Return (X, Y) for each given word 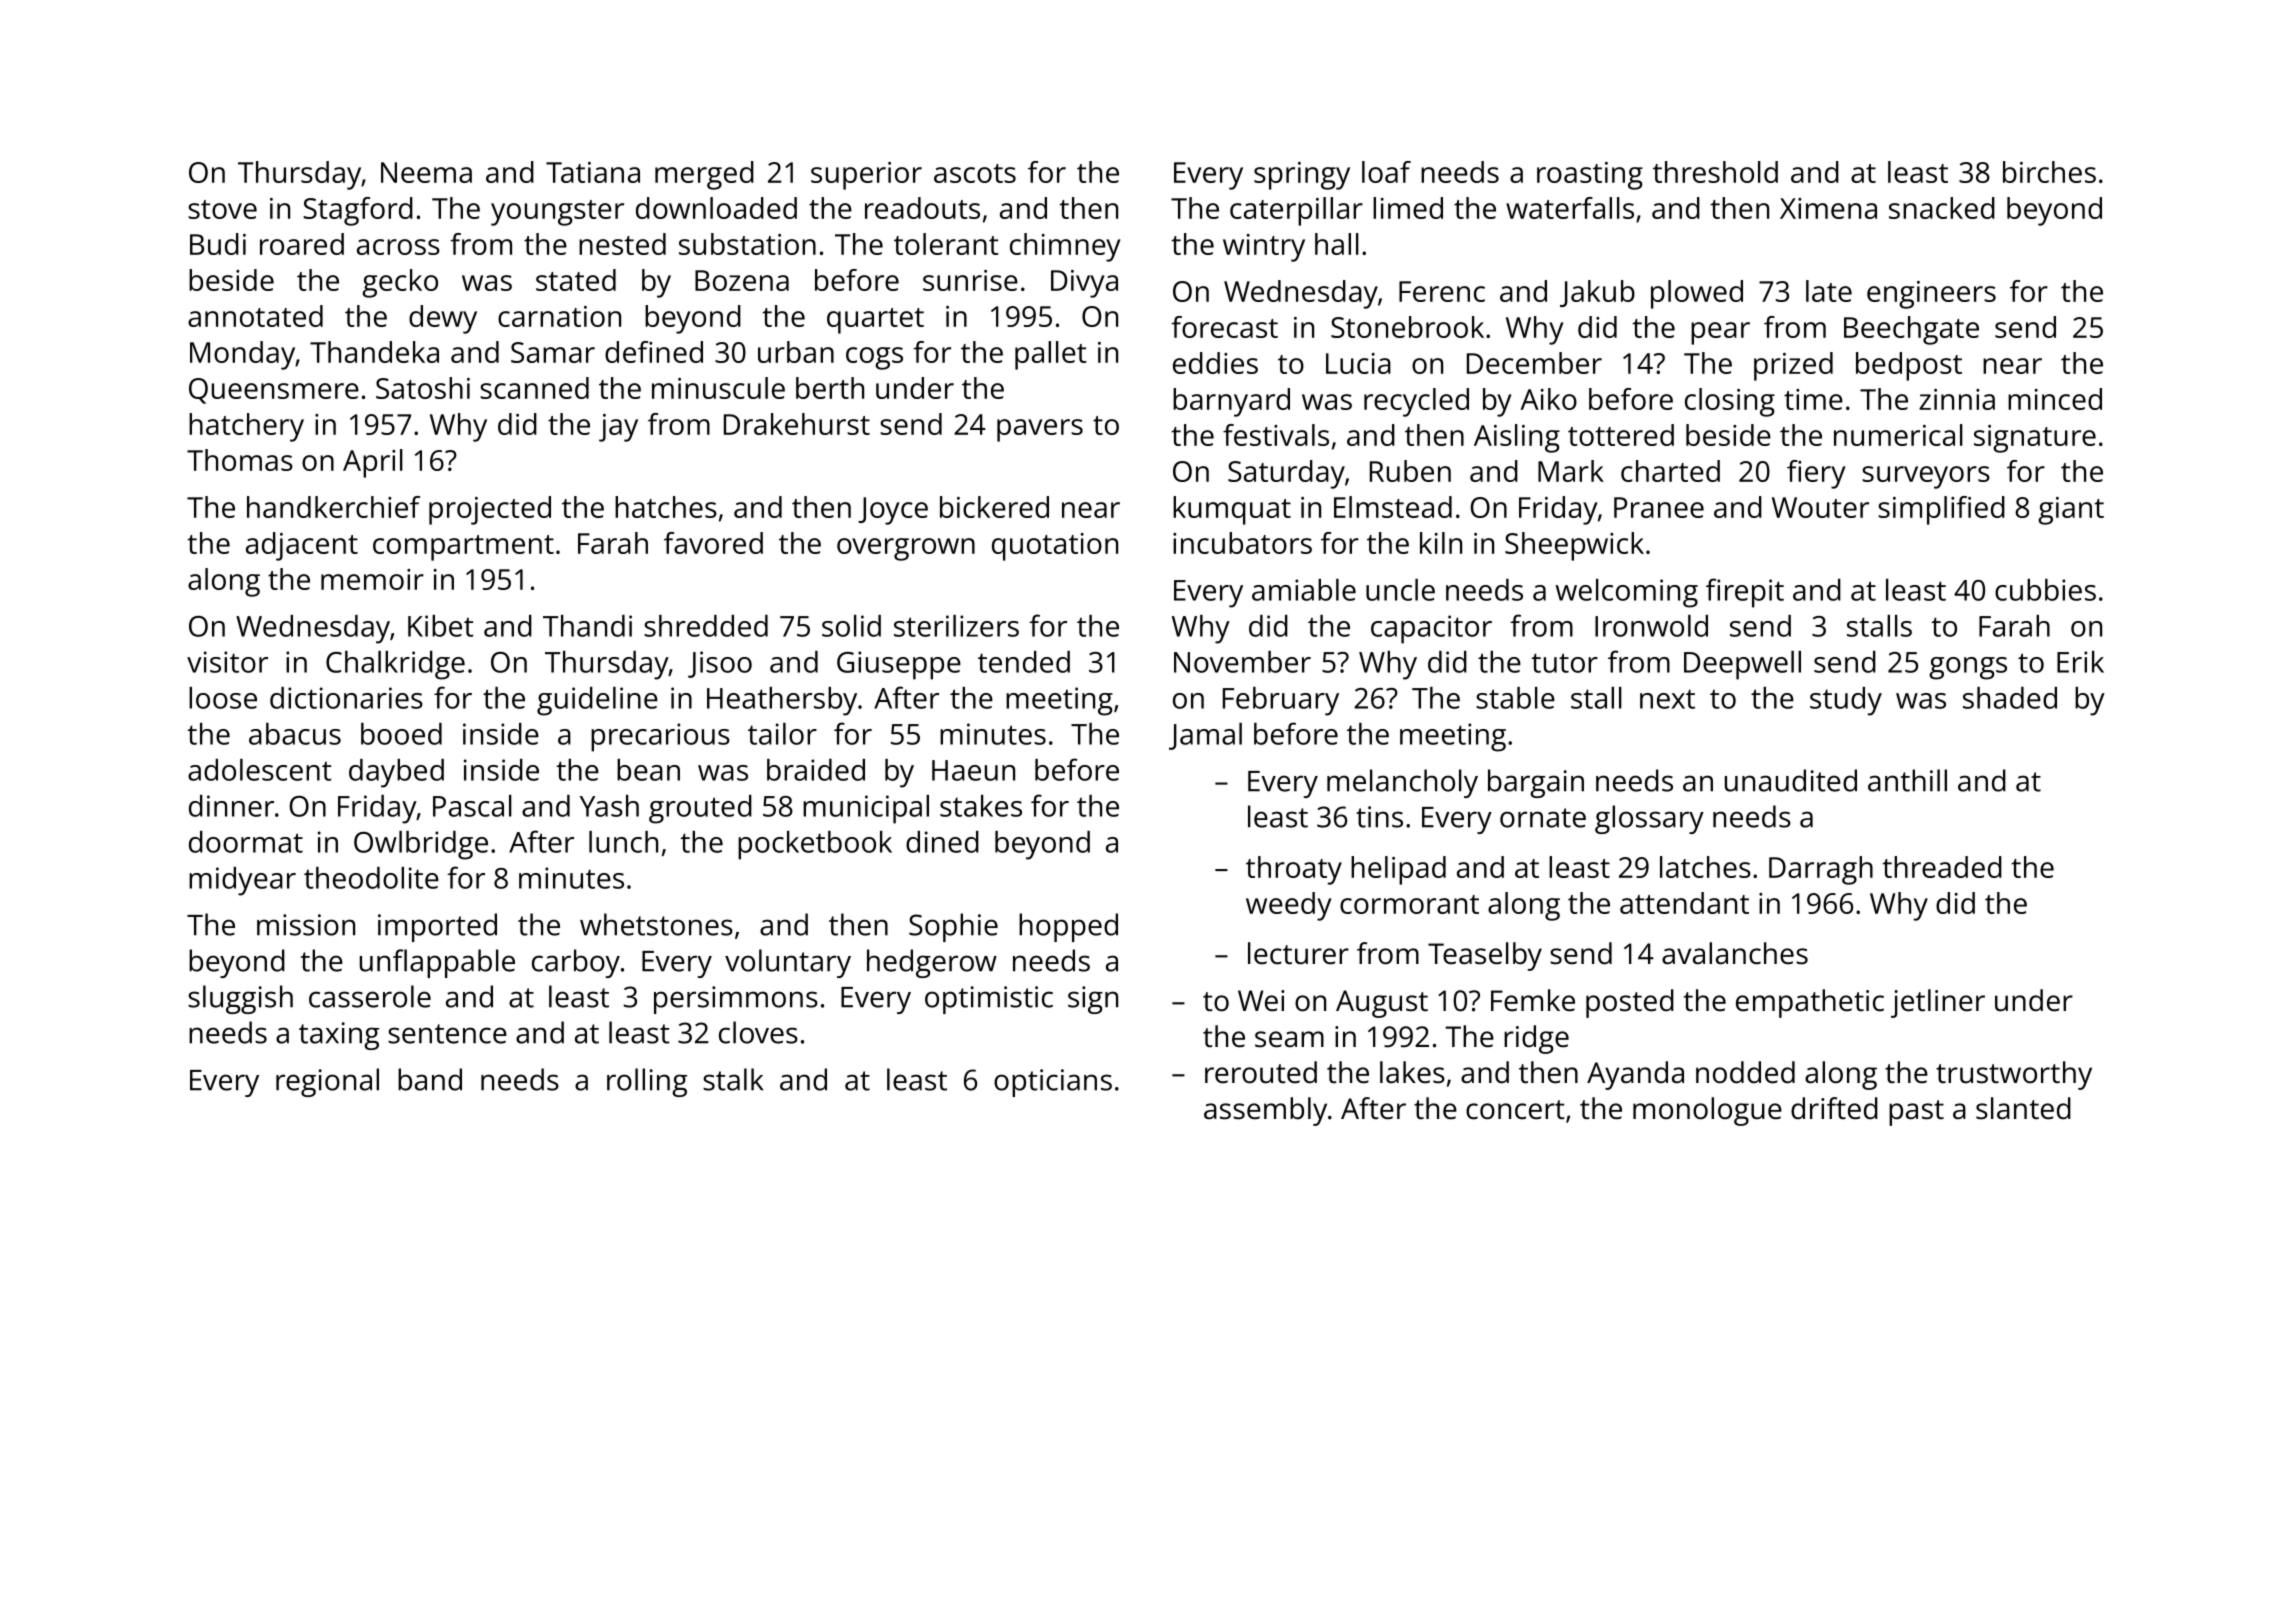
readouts (922, 208)
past (1916, 1113)
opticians (1053, 1083)
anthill (1907, 780)
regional (327, 1082)
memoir (372, 579)
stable (1515, 698)
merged (704, 175)
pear (1720, 333)
